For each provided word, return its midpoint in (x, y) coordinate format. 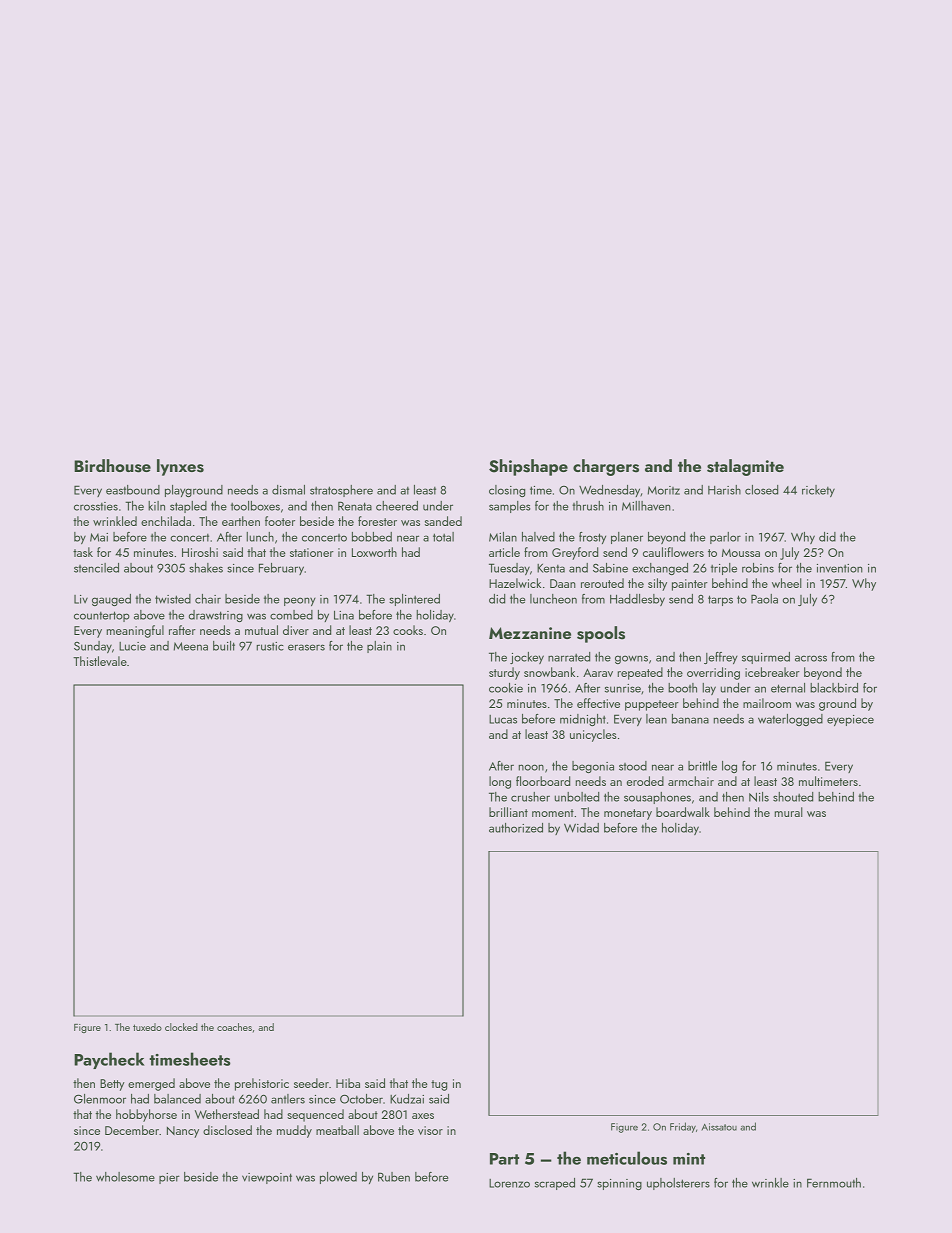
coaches (234, 1027)
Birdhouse (112, 466)
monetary (628, 814)
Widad (581, 828)
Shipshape (528, 467)
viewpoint (267, 1178)
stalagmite (745, 467)
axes (423, 1116)
